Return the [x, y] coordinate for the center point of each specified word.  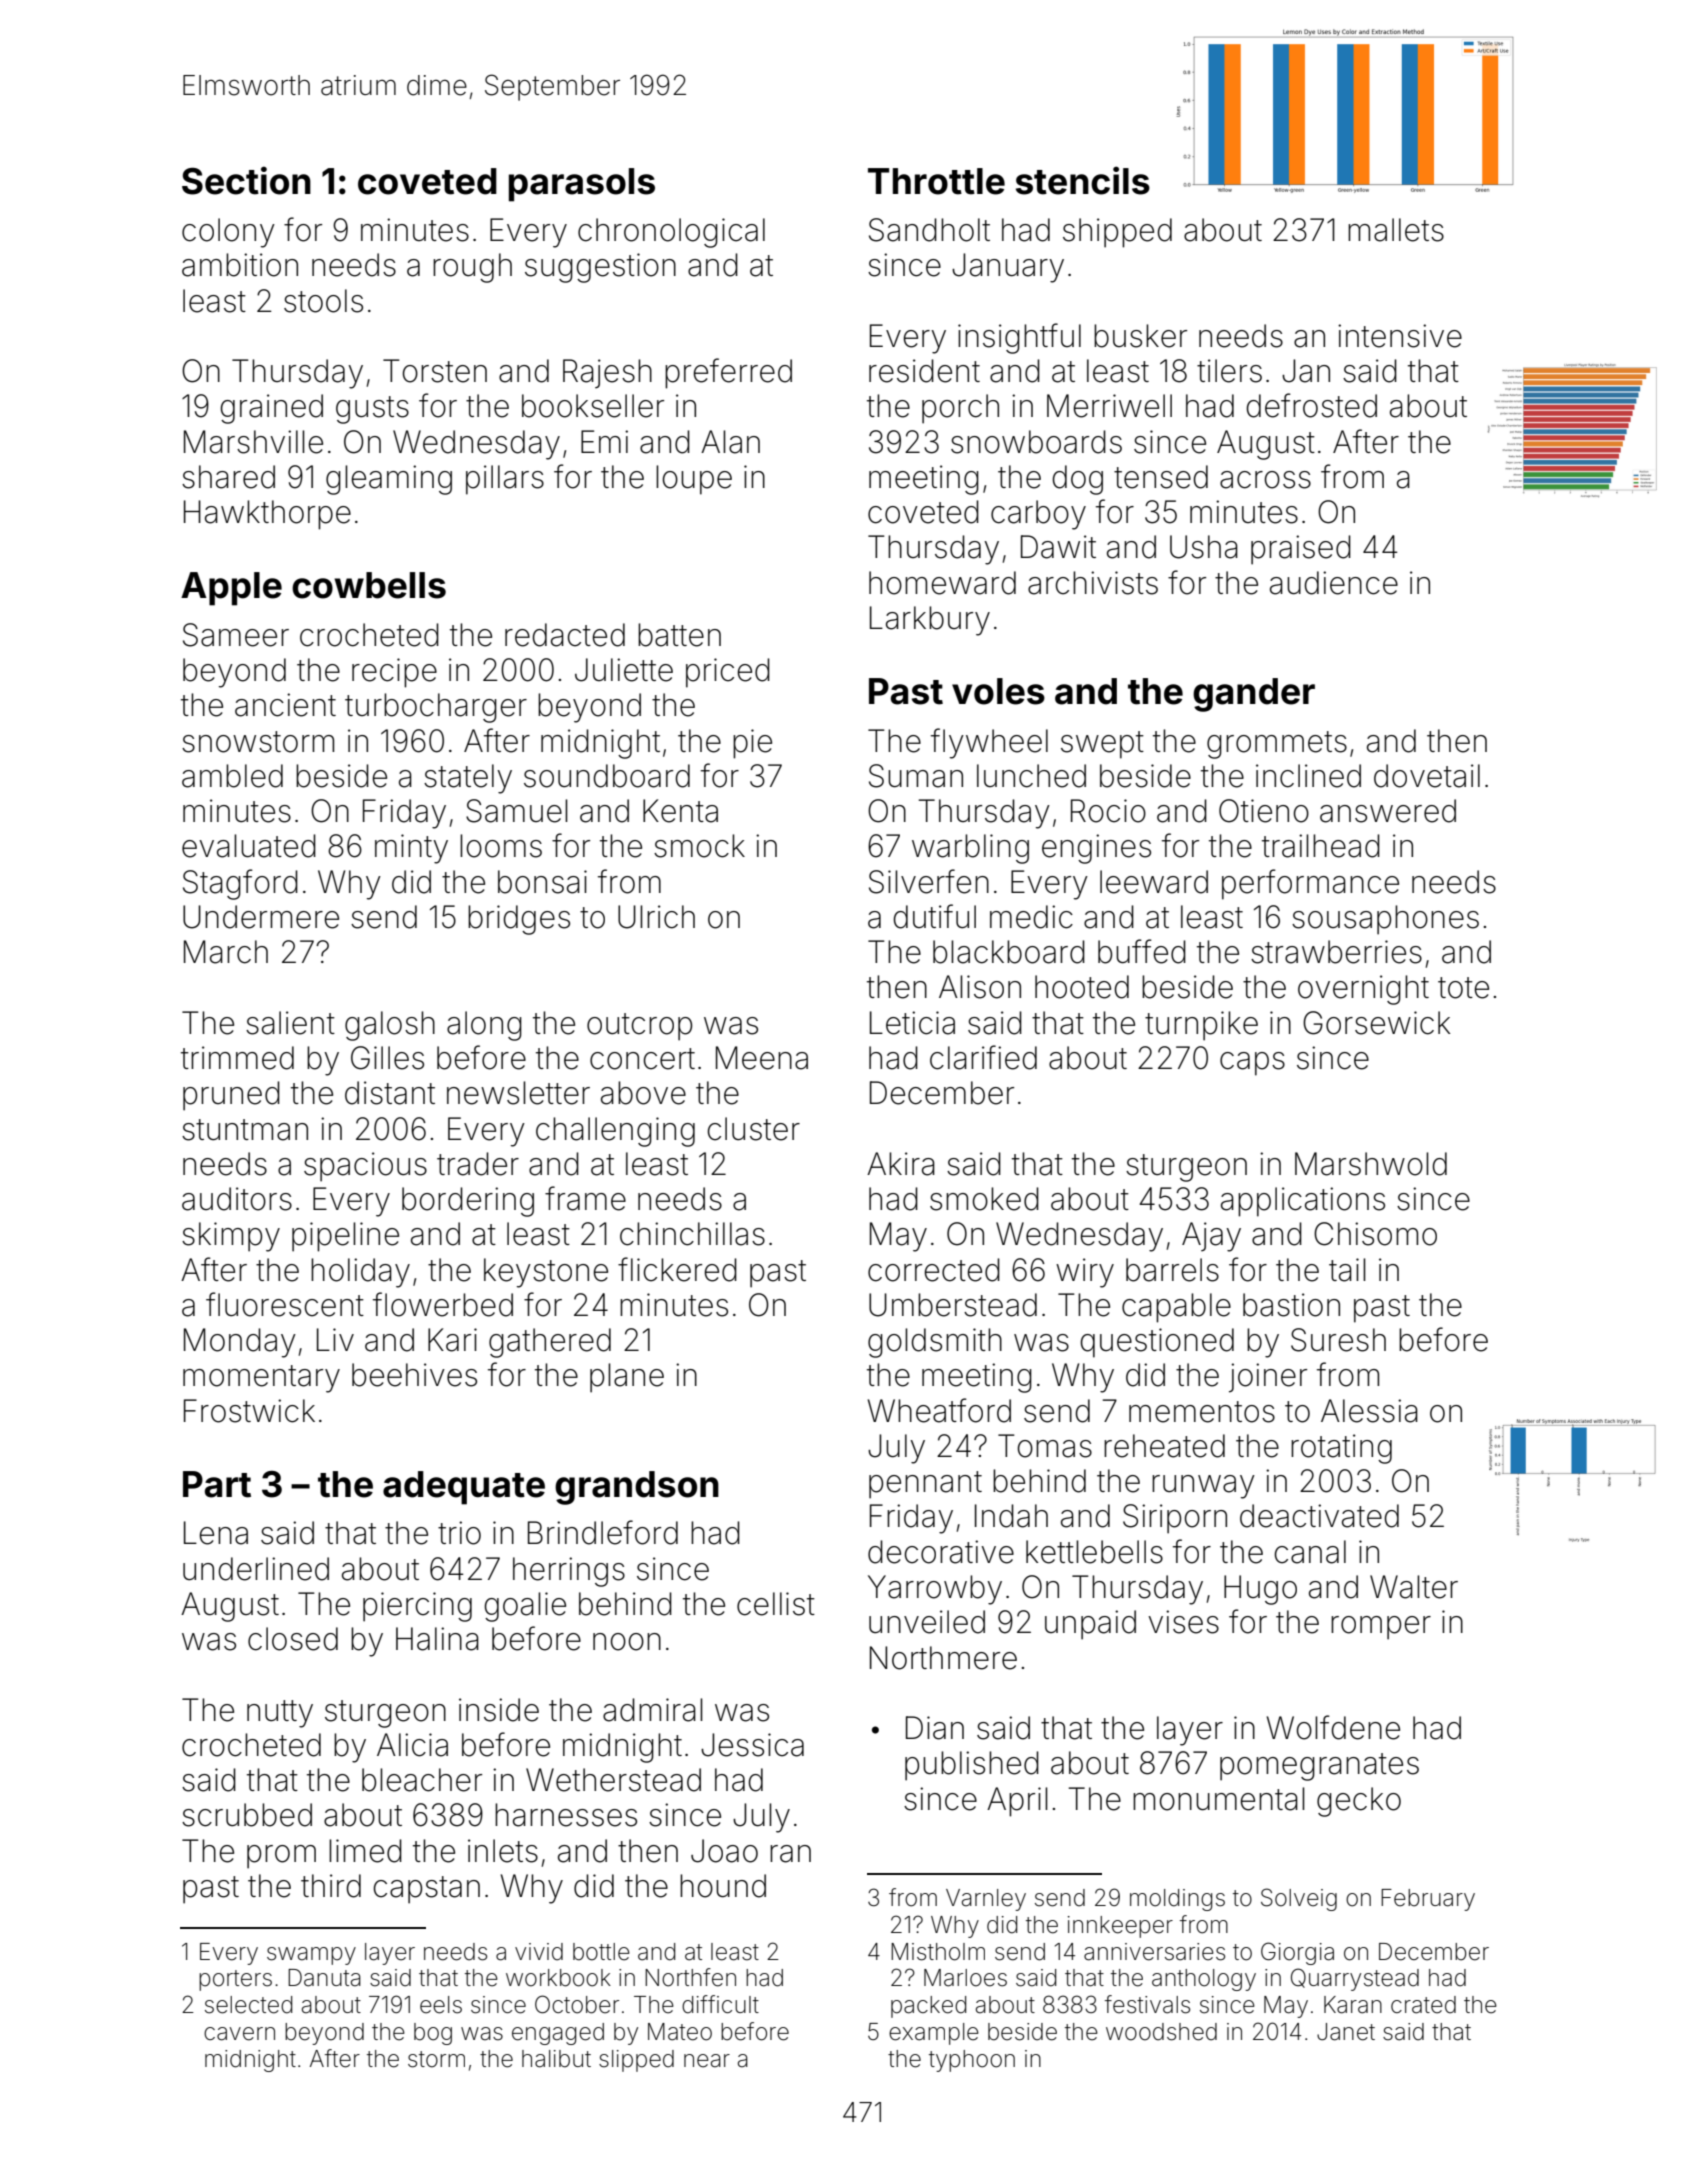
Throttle [936, 181]
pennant [925, 1485]
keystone [546, 1273]
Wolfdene [1333, 1727]
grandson [637, 1488]
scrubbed [247, 1815]
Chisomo [1375, 1234]
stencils [1083, 180]
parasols [582, 185]
